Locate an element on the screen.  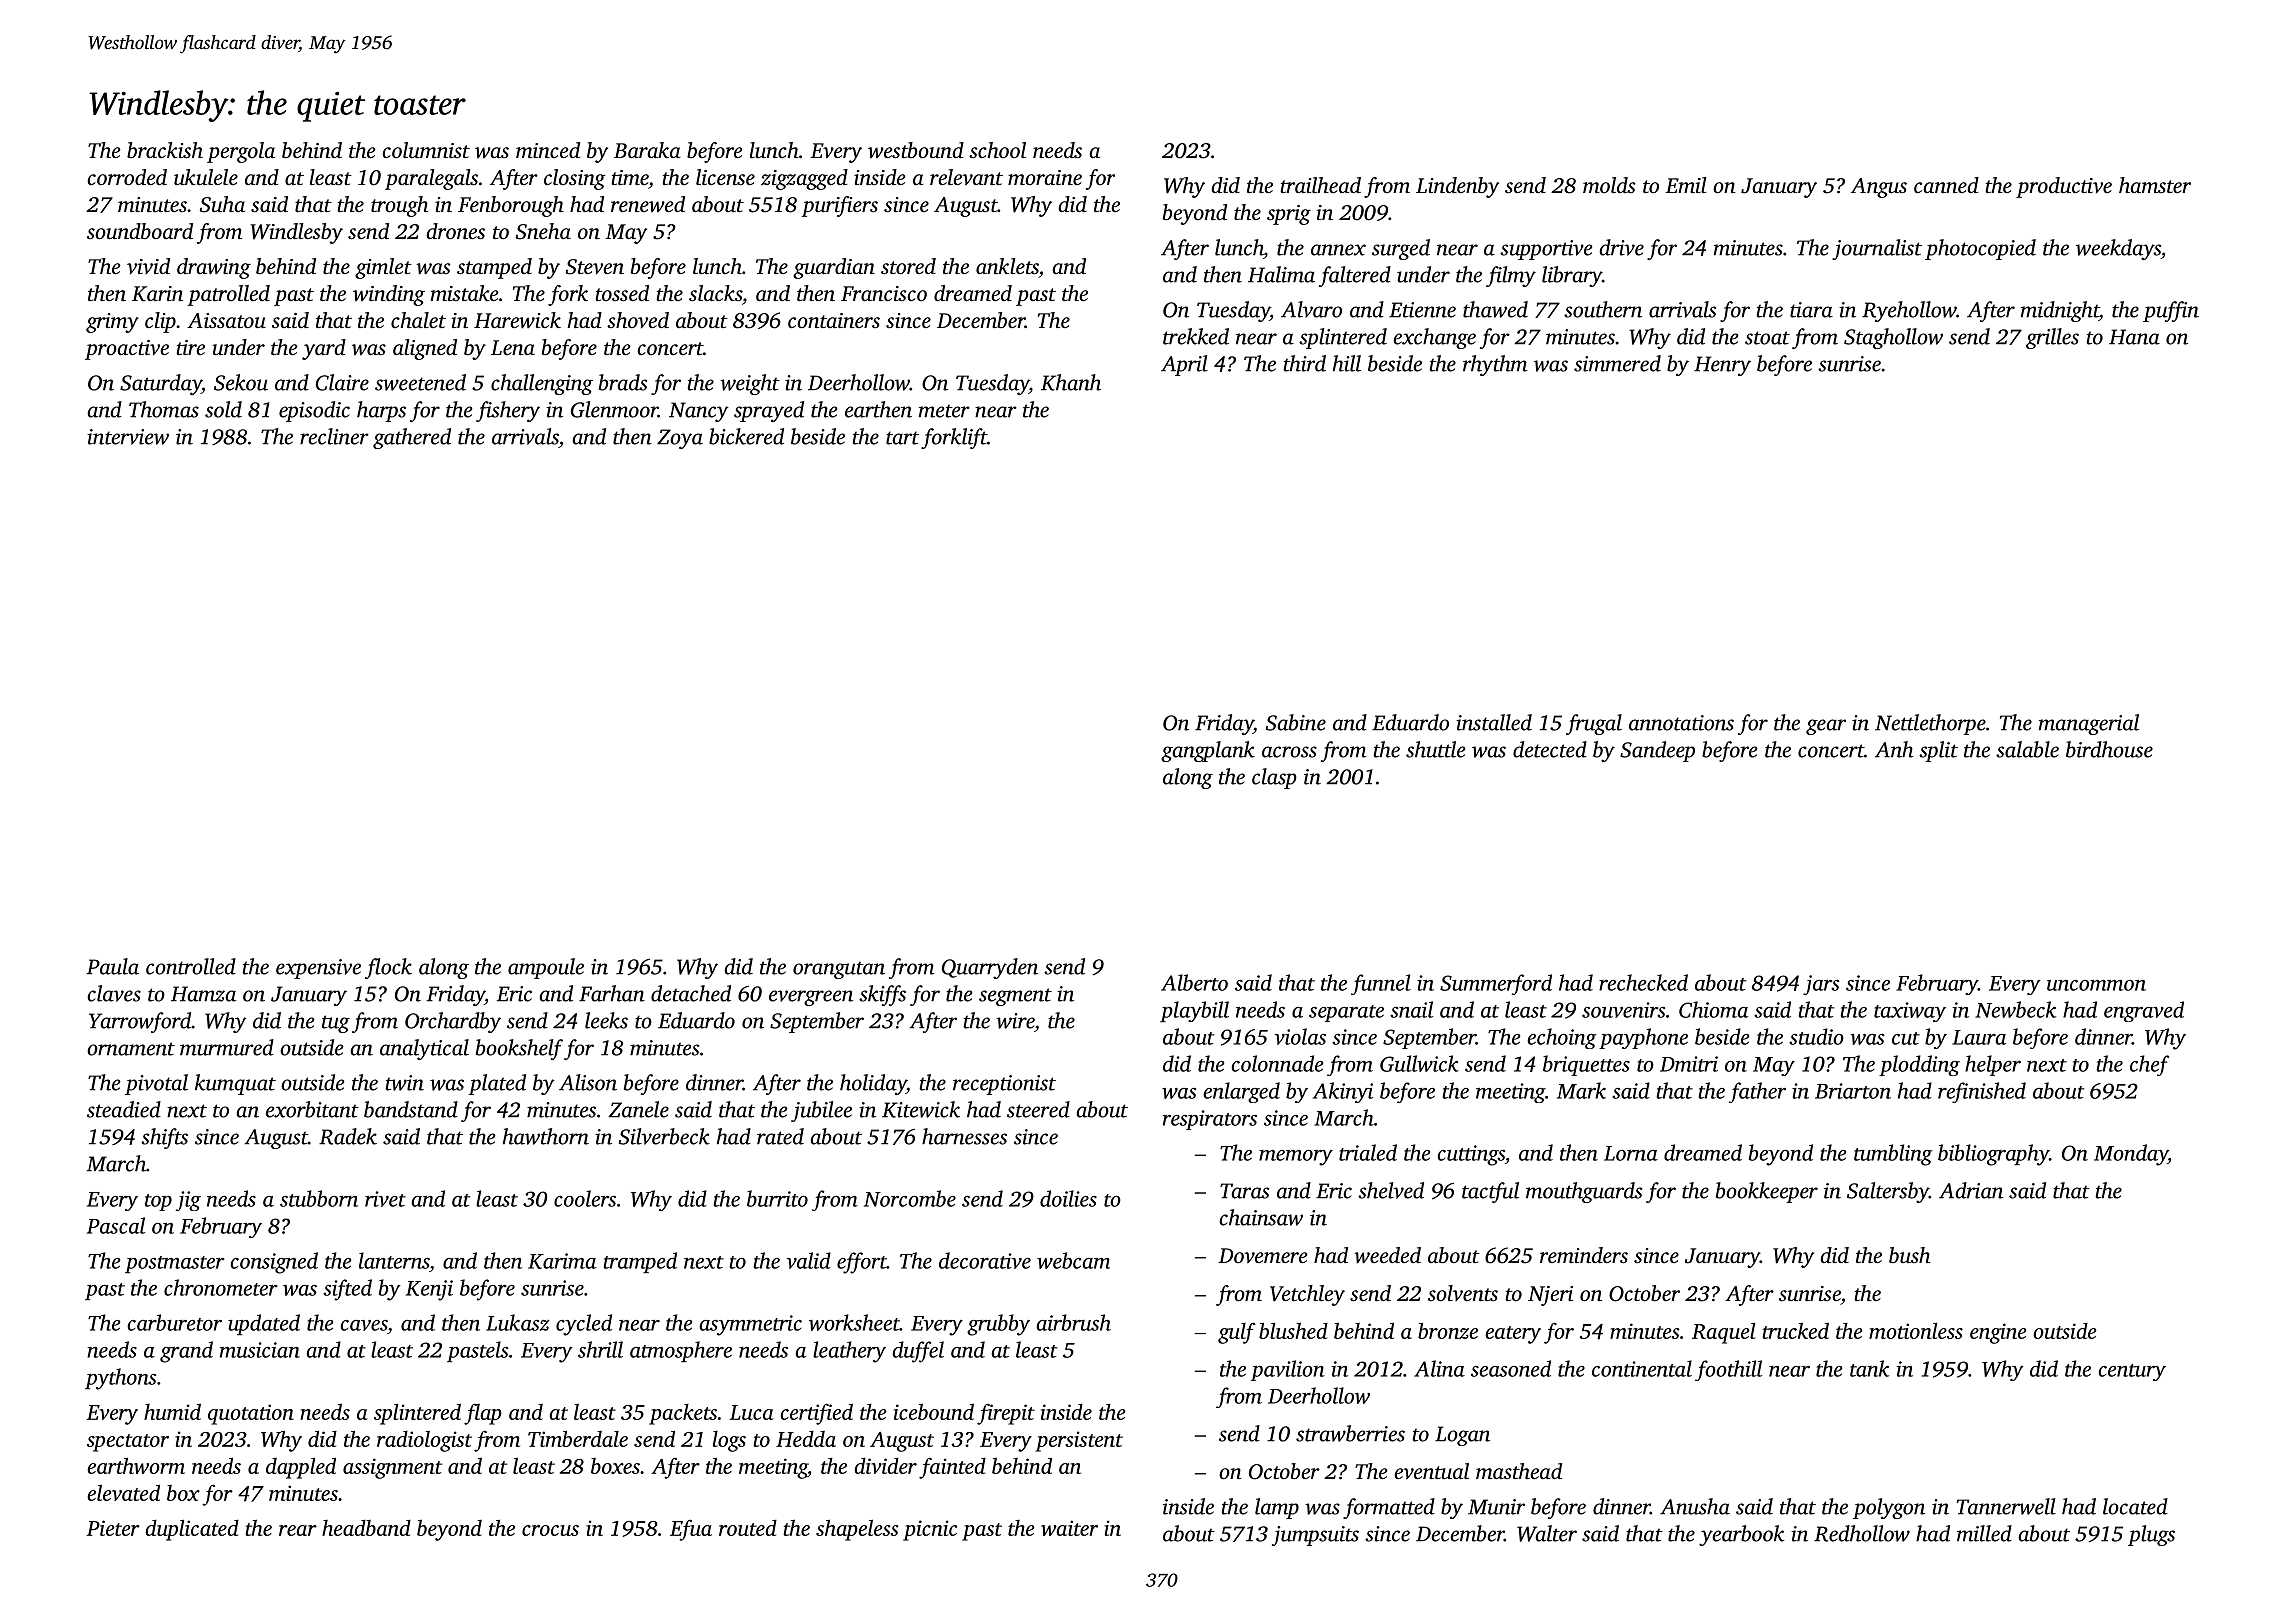
jumpsuits is located at coordinates (1315, 1536).
